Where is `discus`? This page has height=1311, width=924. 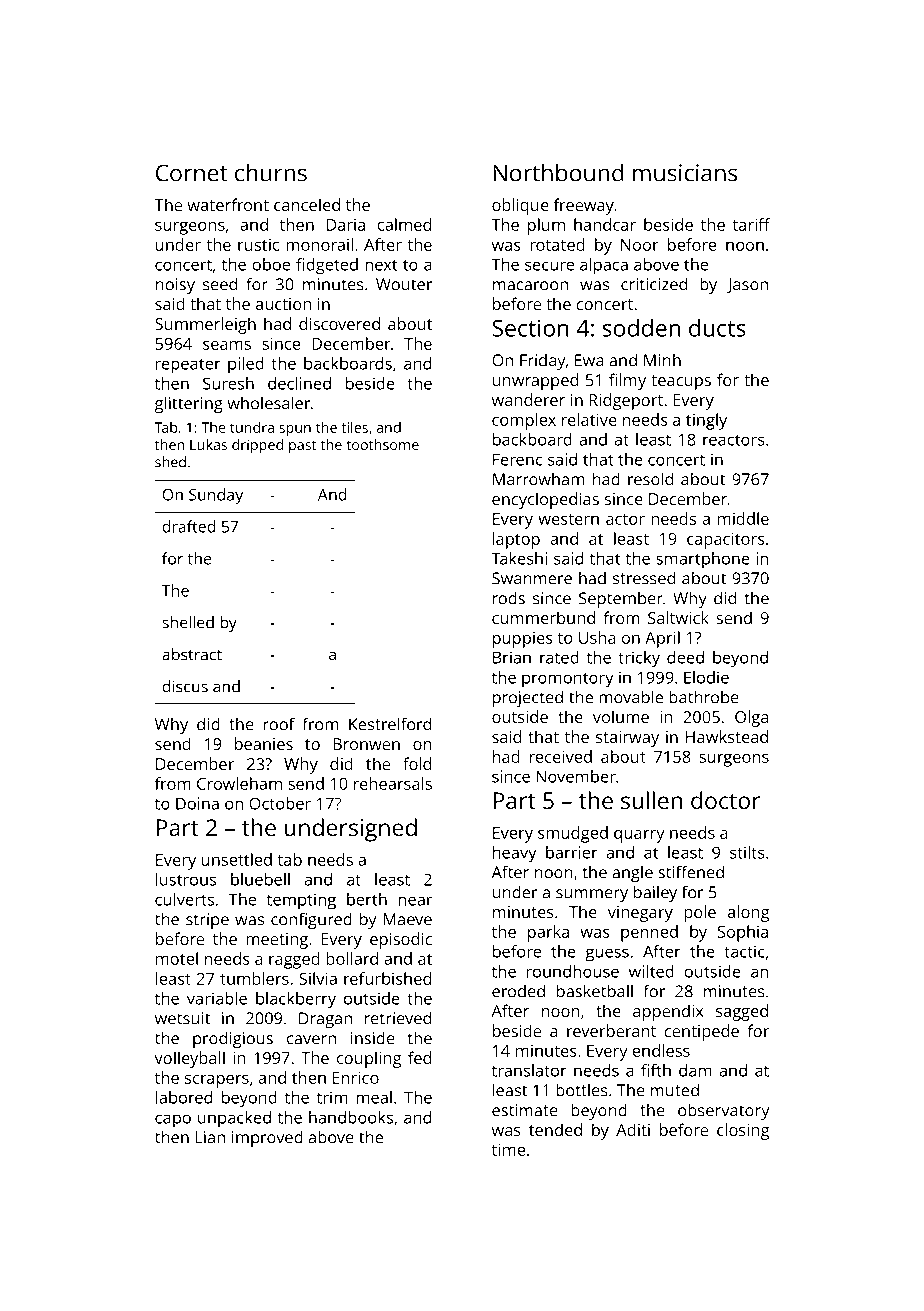
discus is located at coordinates (185, 686).
